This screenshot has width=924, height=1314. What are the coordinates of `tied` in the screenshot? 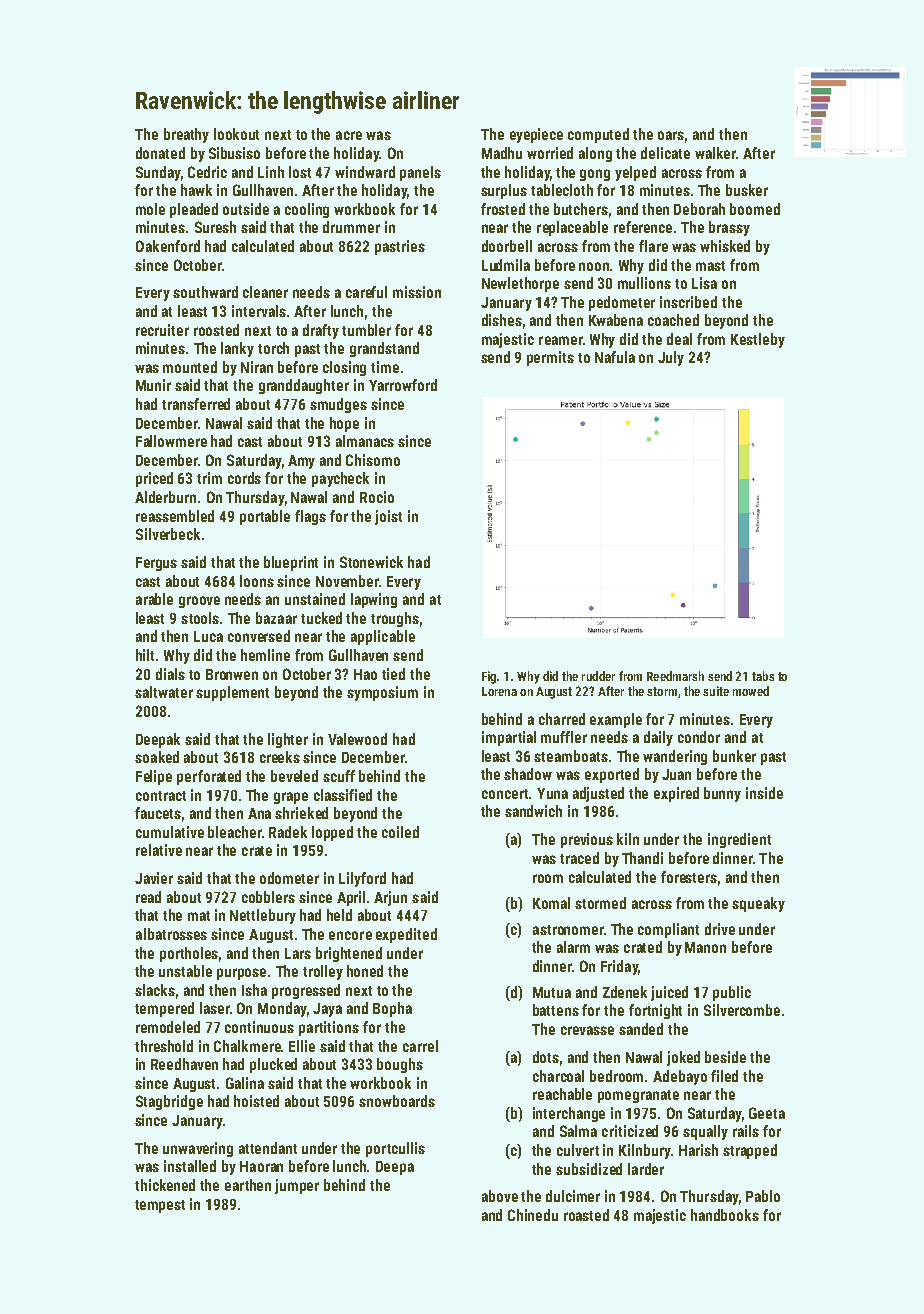 It's located at (393, 674).
